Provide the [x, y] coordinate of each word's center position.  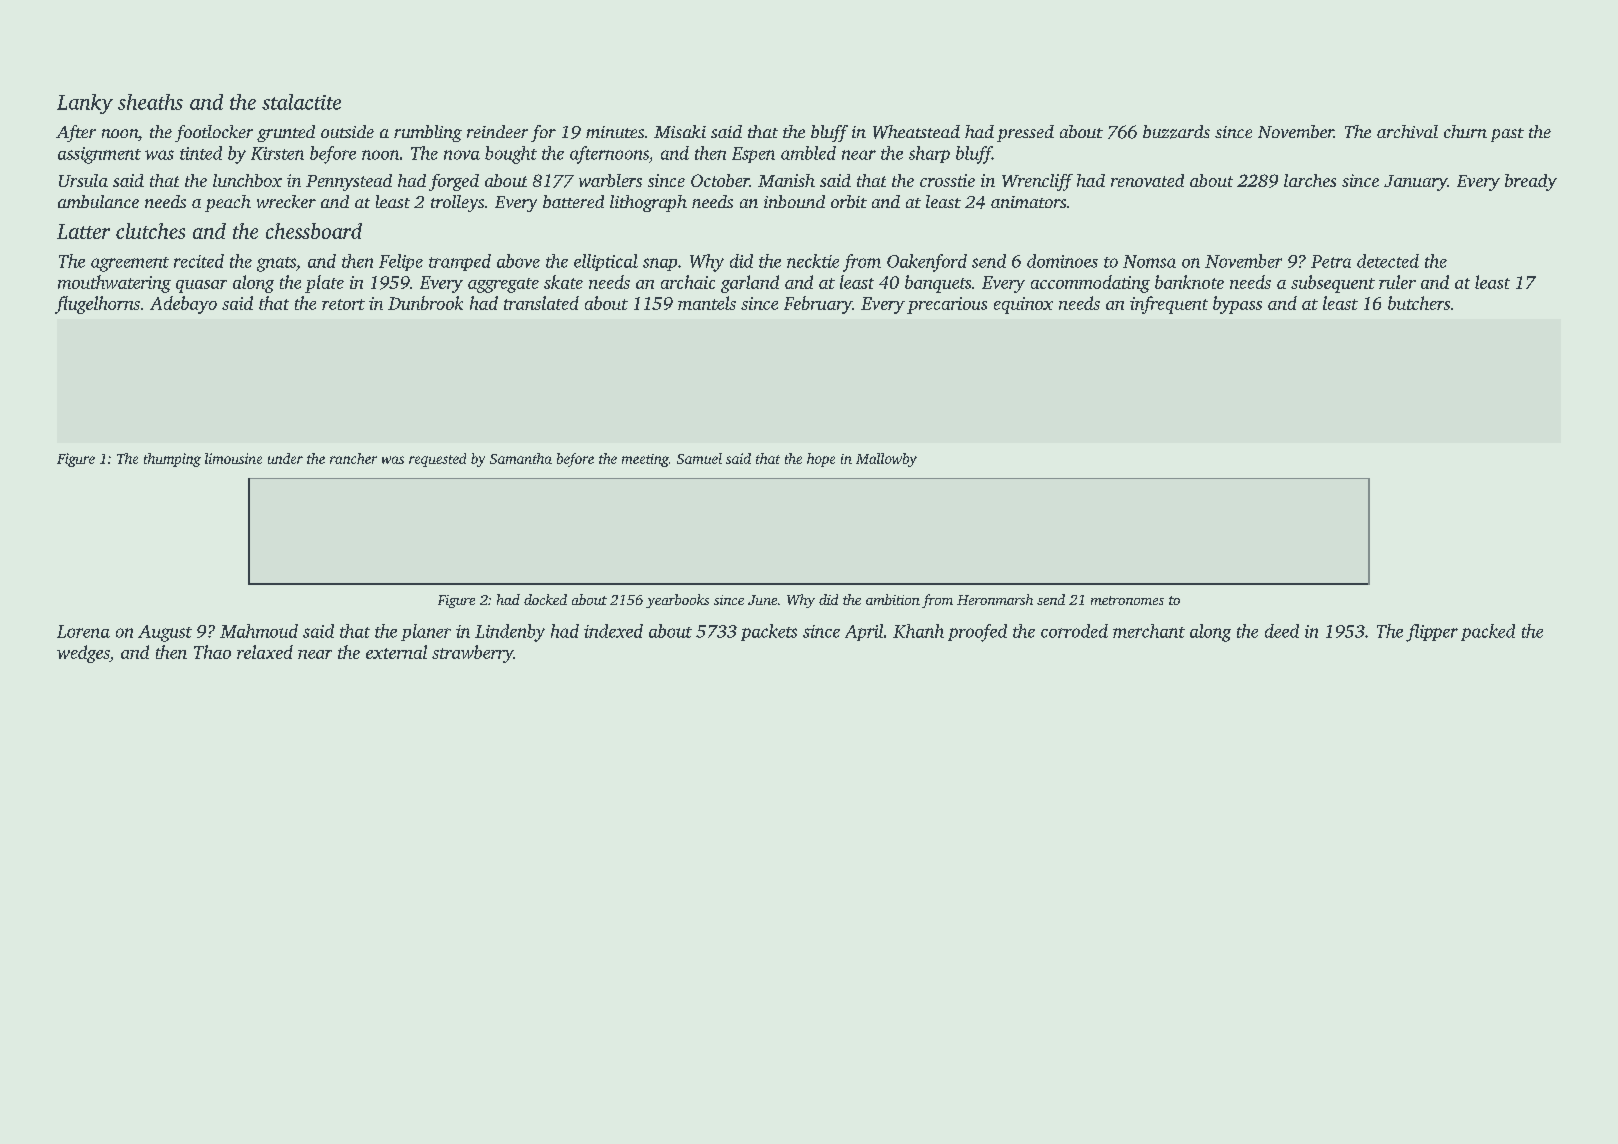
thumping [172, 460]
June [762, 600]
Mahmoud [259, 631]
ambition [893, 599]
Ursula [83, 180]
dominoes [1062, 261]
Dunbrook [425, 303]
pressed [1025, 133]
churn [1465, 131]
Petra [1331, 261]
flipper [1432, 633]
